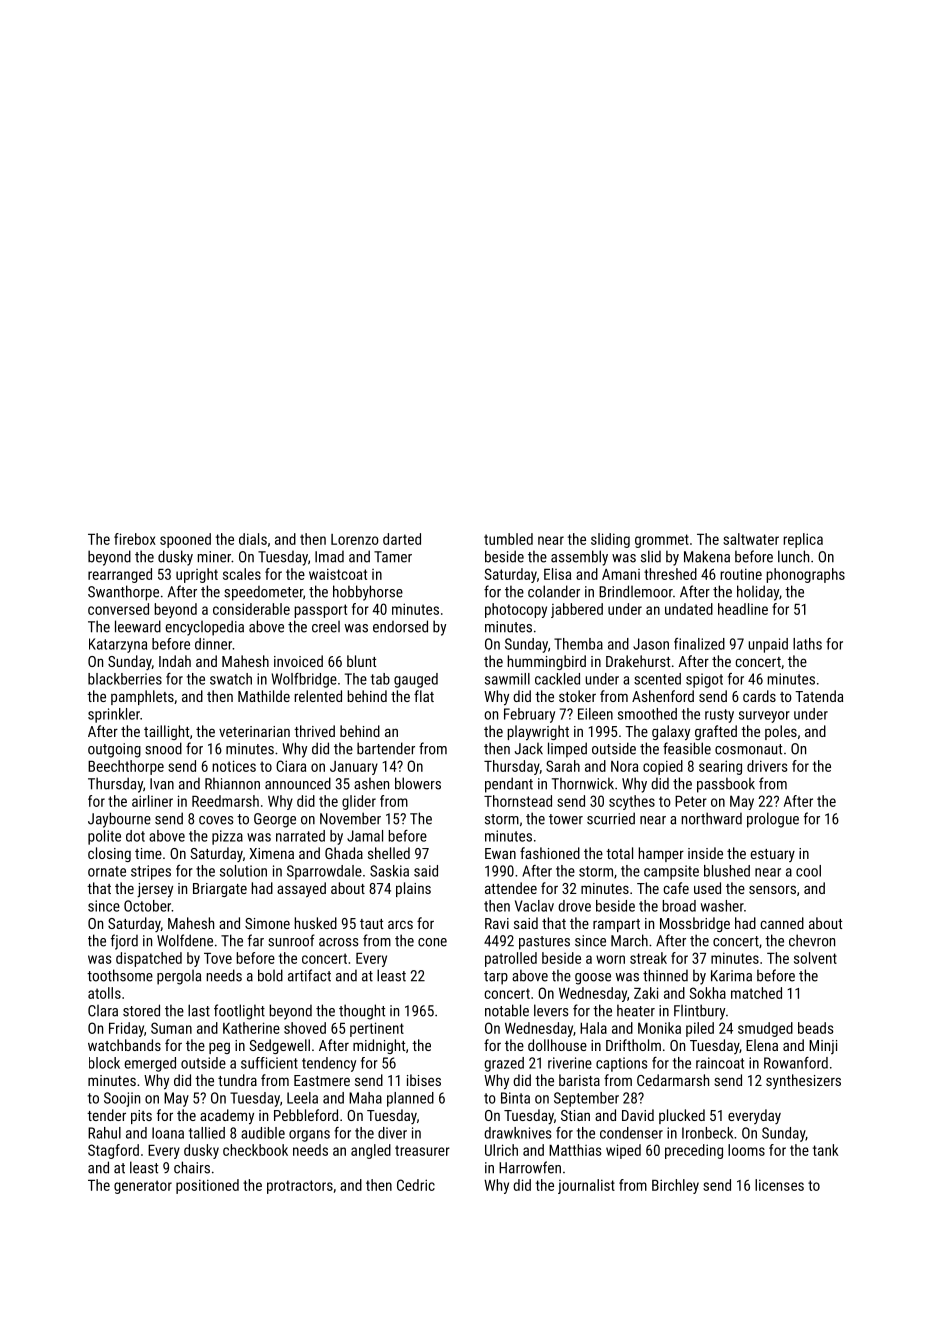 The image size is (934, 1327). I want to click on Brindlemoor, so click(636, 591).
